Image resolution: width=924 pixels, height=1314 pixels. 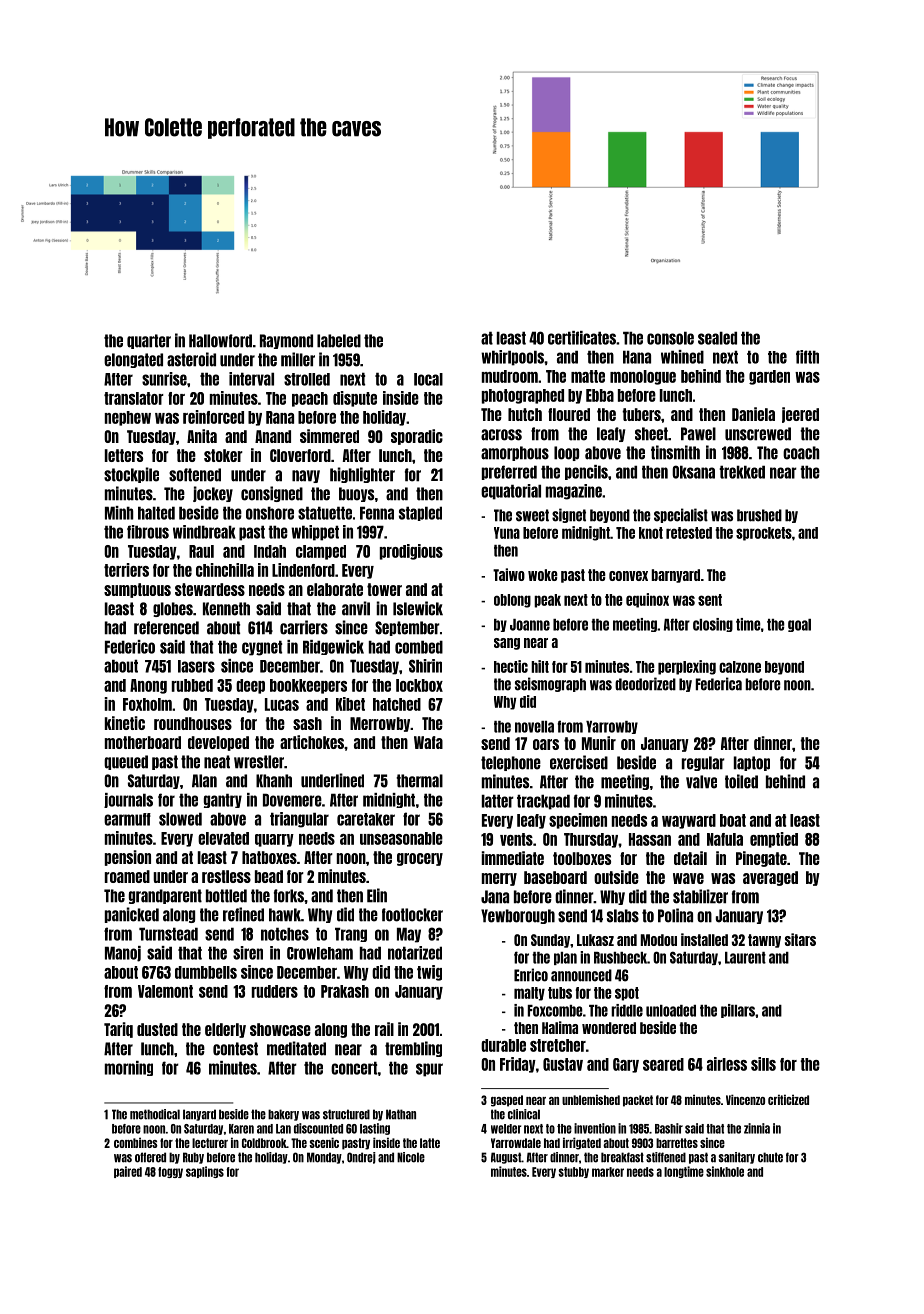 What do you see at coordinates (740, 667) in the page?
I see `calzone` at bounding box center [740, 667].
